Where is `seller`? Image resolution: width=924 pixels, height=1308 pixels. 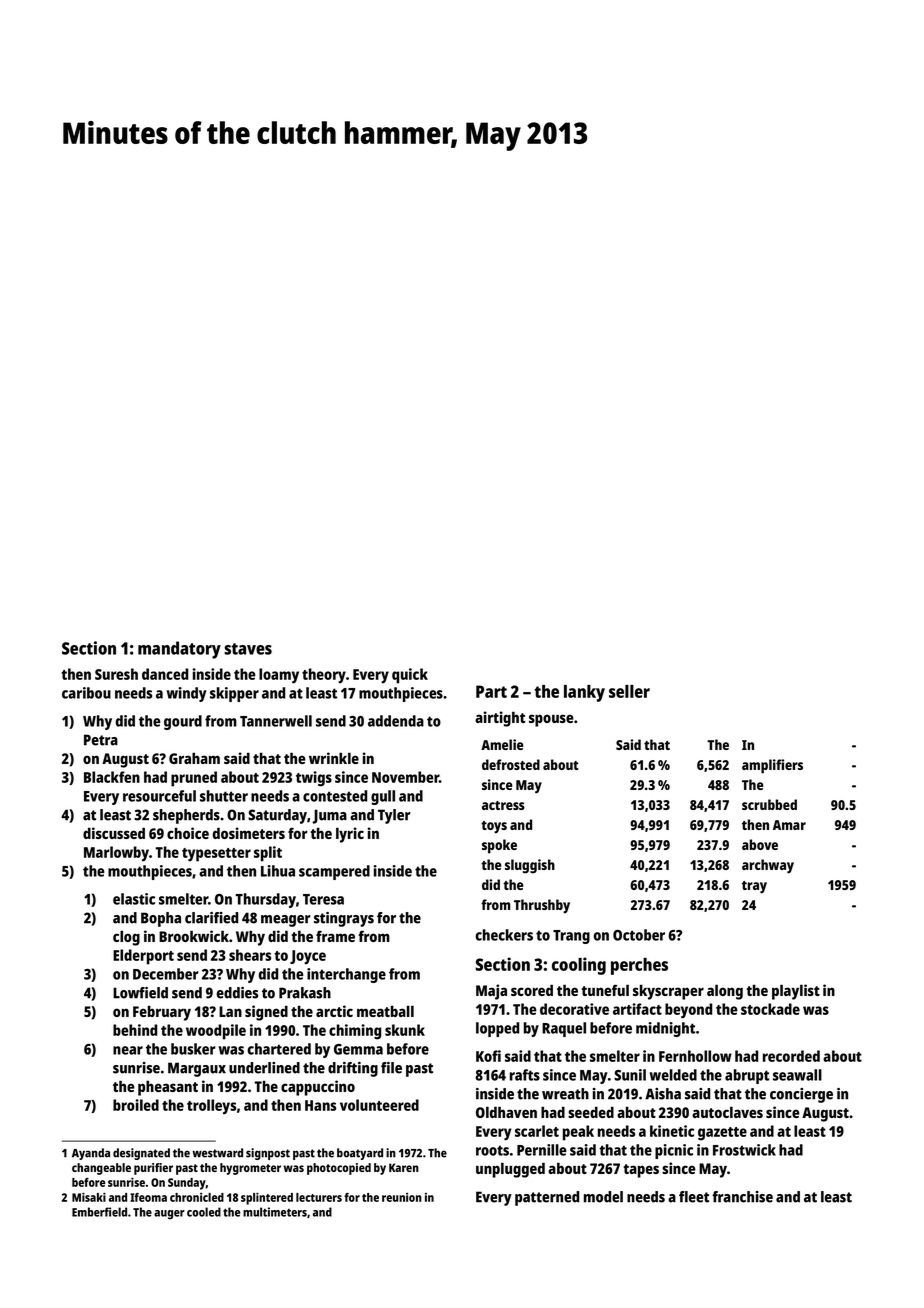
seller is located at coordinates (629, 691).
